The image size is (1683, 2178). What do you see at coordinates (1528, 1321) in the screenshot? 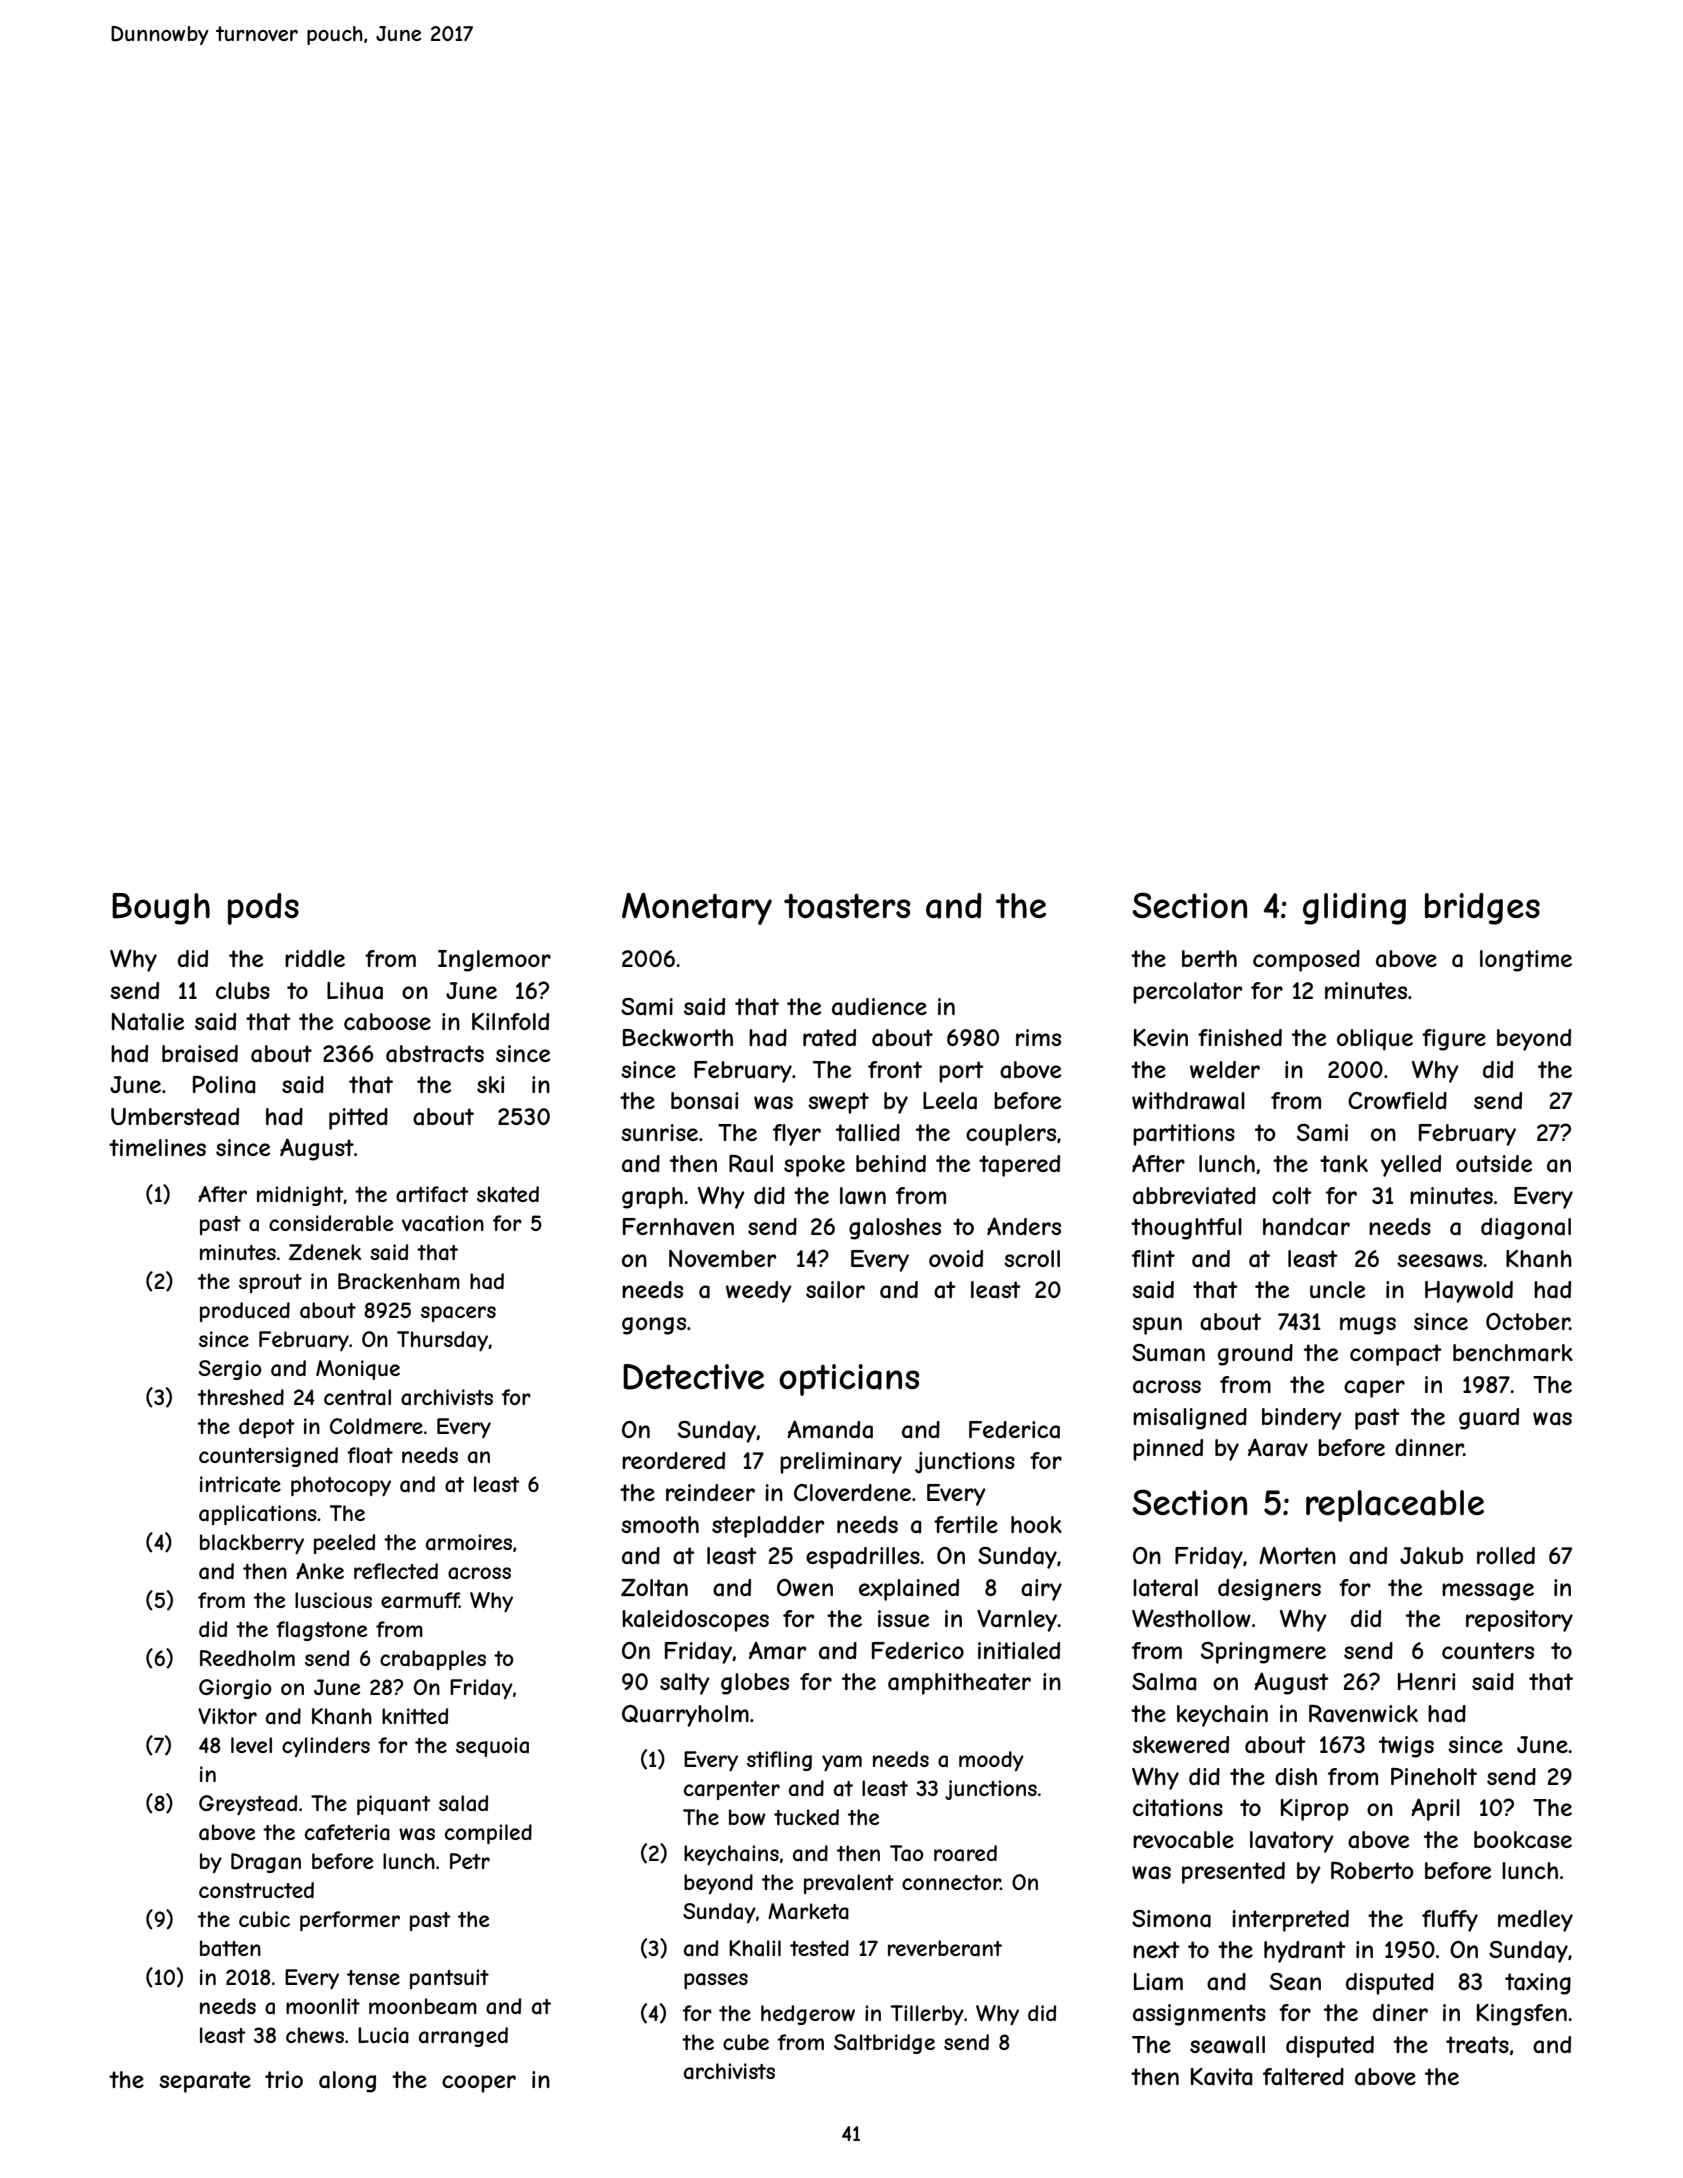
I see `October` at bounding box center [1528, 1321].
